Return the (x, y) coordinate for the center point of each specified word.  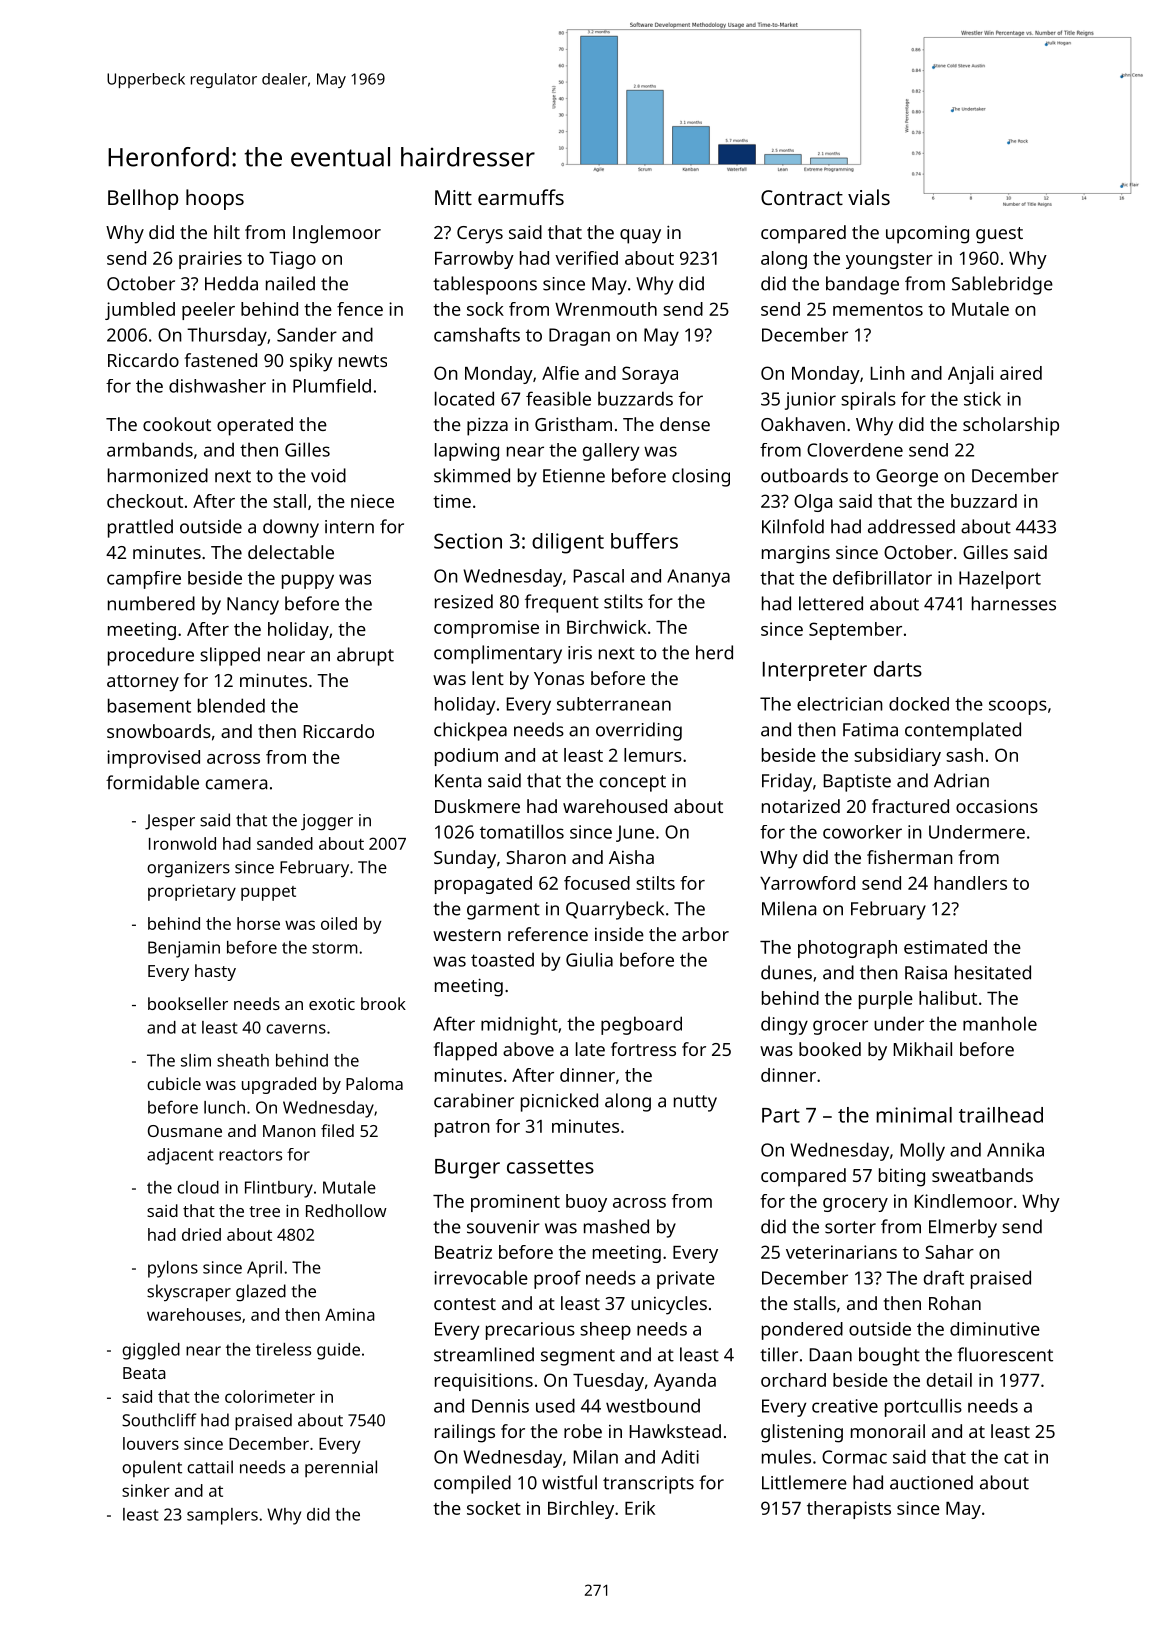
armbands (150, 449)
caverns (296, 1029)
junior (810, 401)
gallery (611, 452)
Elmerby (963, 1228)
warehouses (194, 1314)
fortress (643, 1049)
